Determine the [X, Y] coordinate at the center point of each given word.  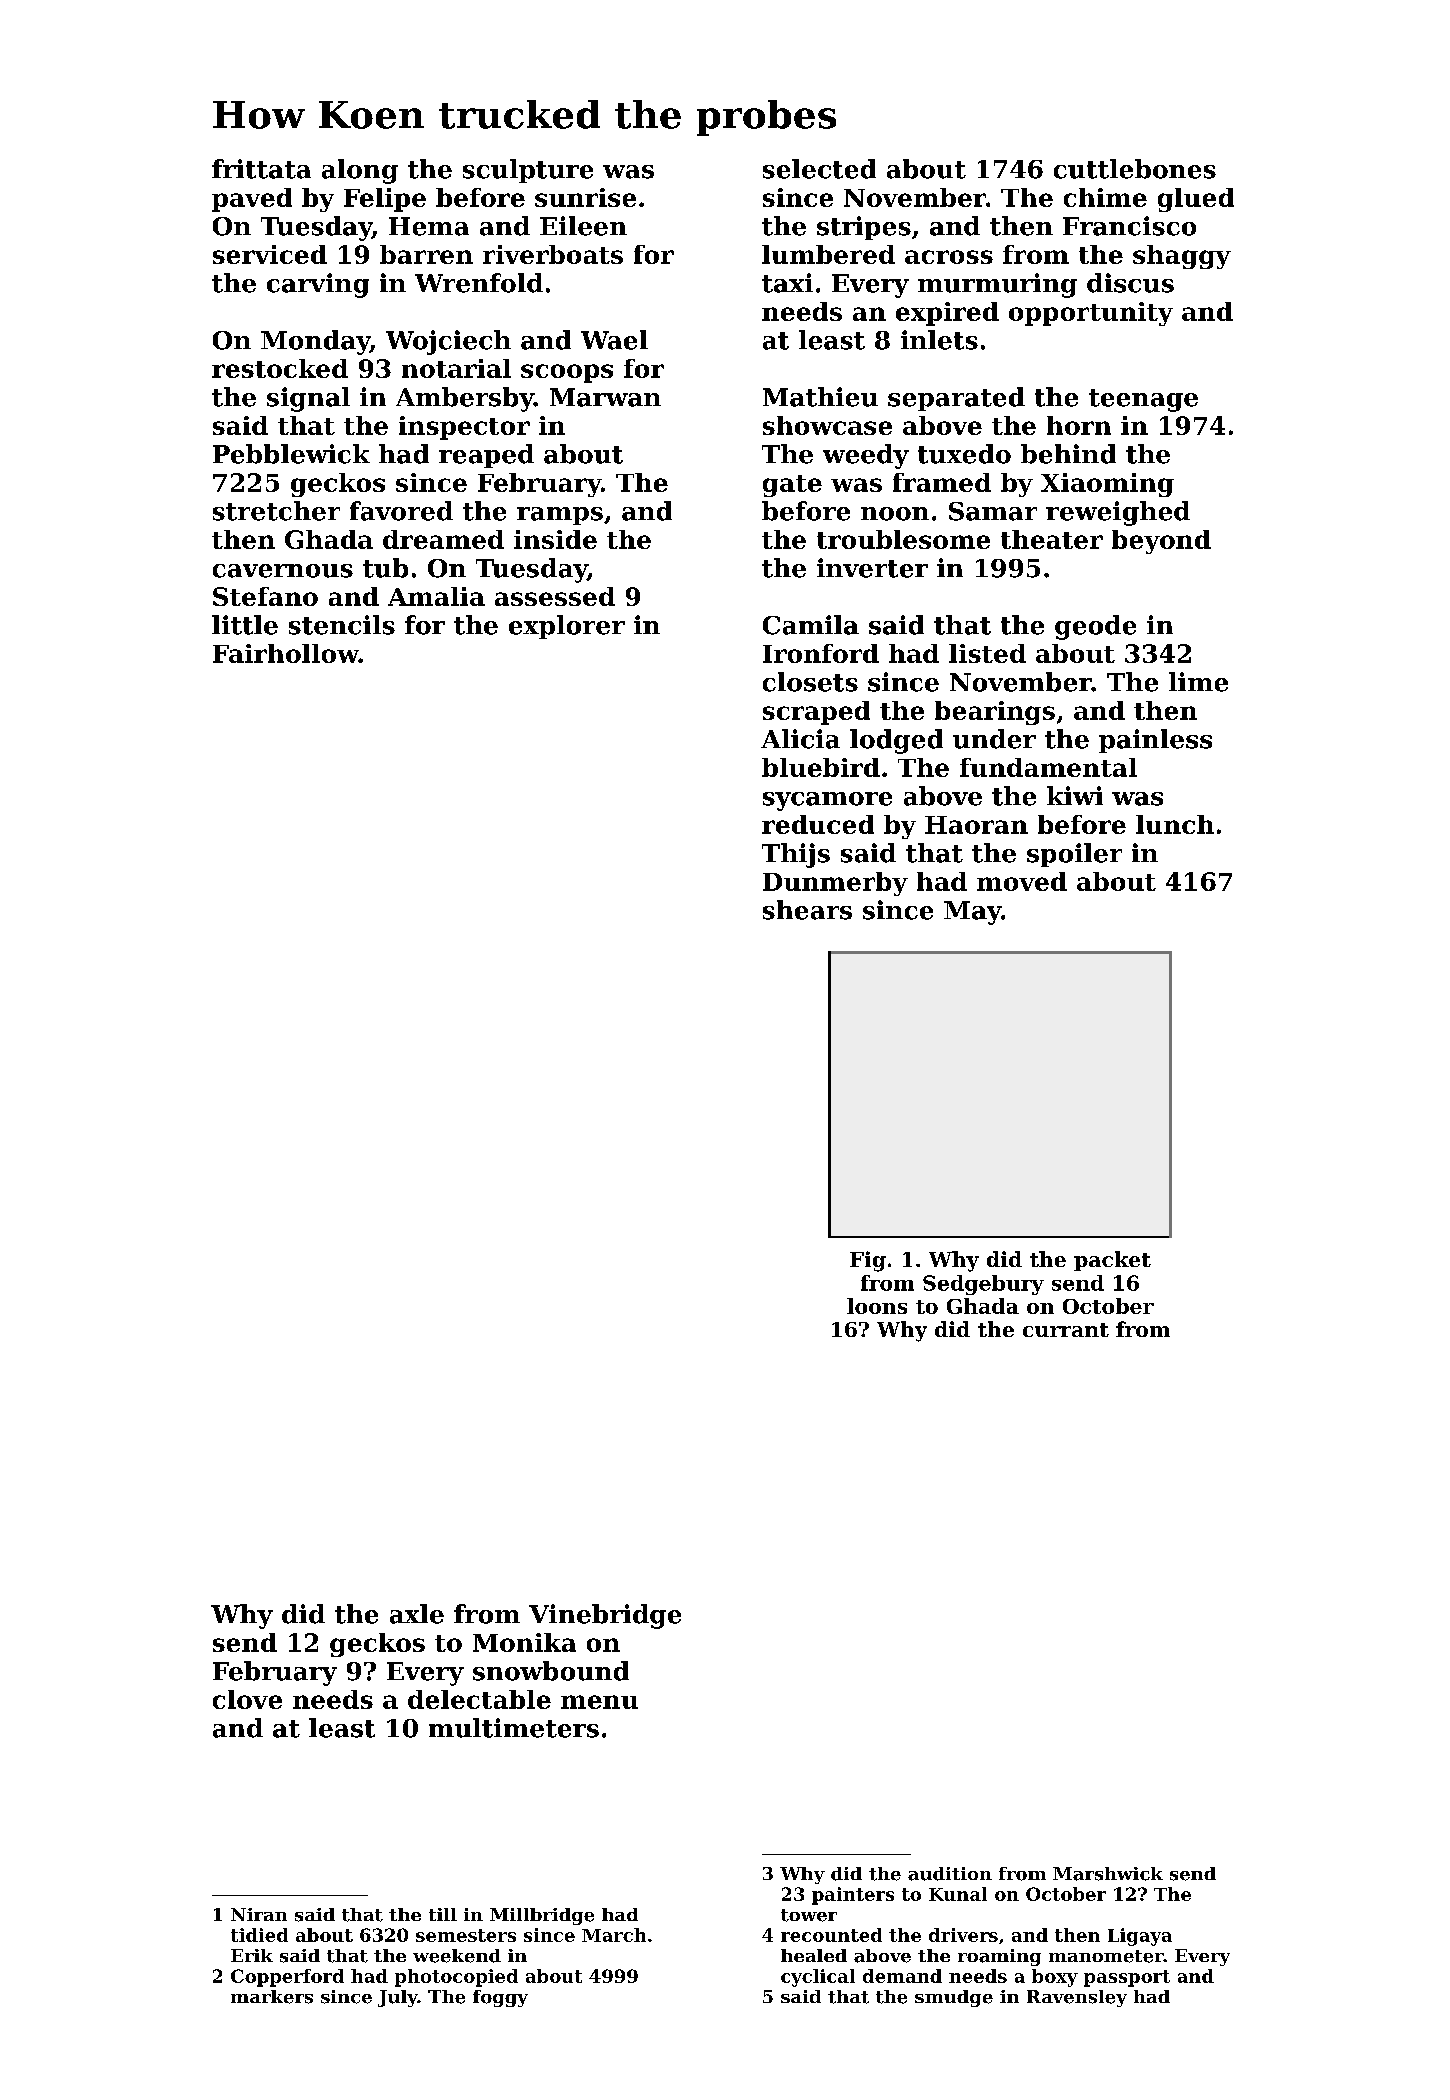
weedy [866, 456]
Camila [811, 625]
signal [308, 399]
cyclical [818, 1978]
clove [247, 1699]
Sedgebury [983, 1285]
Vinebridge [605, 1616]
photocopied [456, 1978]
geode [1095, 627]
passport [1127, 1978]
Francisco [1129, 226]
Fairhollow [286, 653]
